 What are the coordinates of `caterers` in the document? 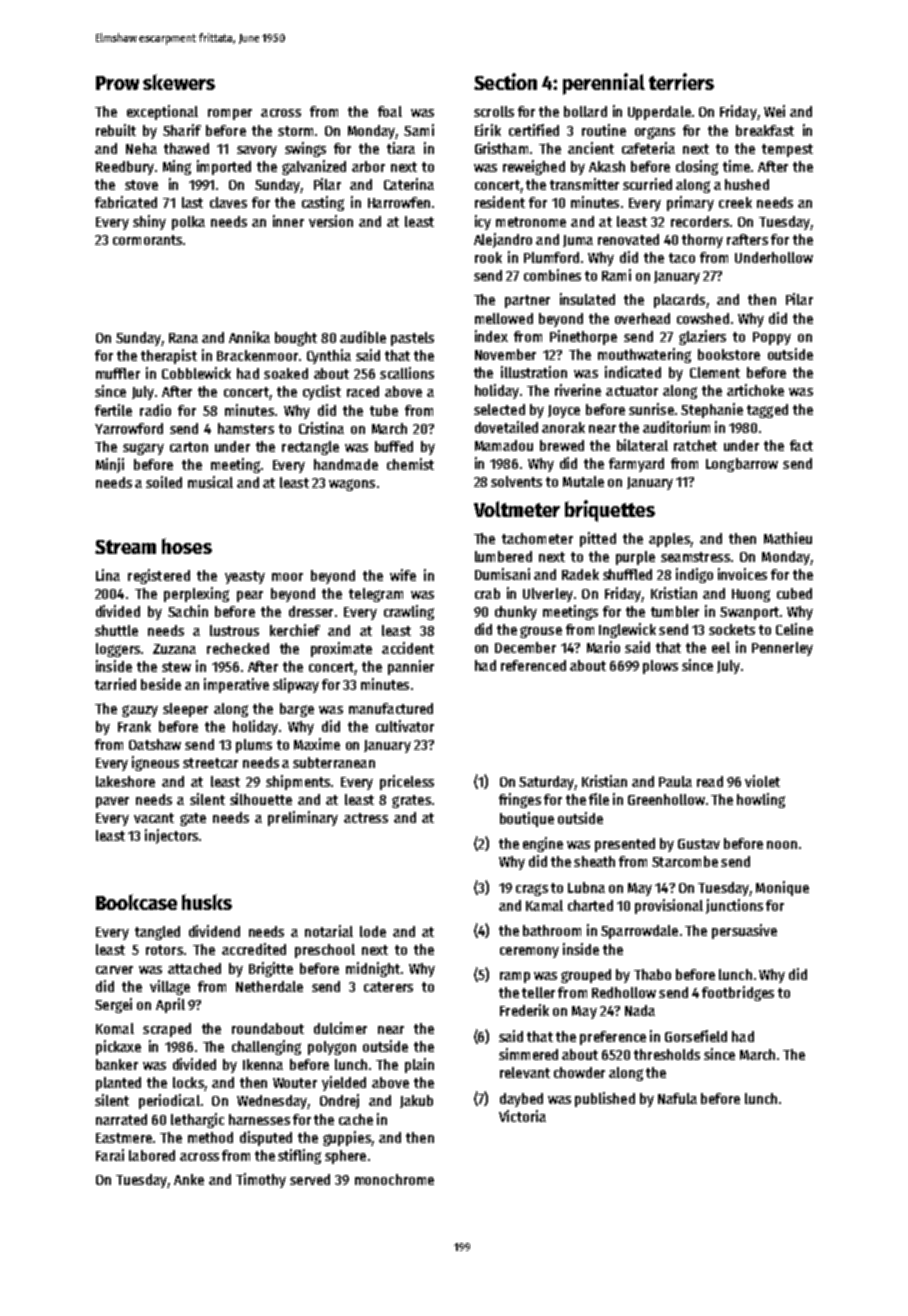 It's located at (388, 987).
